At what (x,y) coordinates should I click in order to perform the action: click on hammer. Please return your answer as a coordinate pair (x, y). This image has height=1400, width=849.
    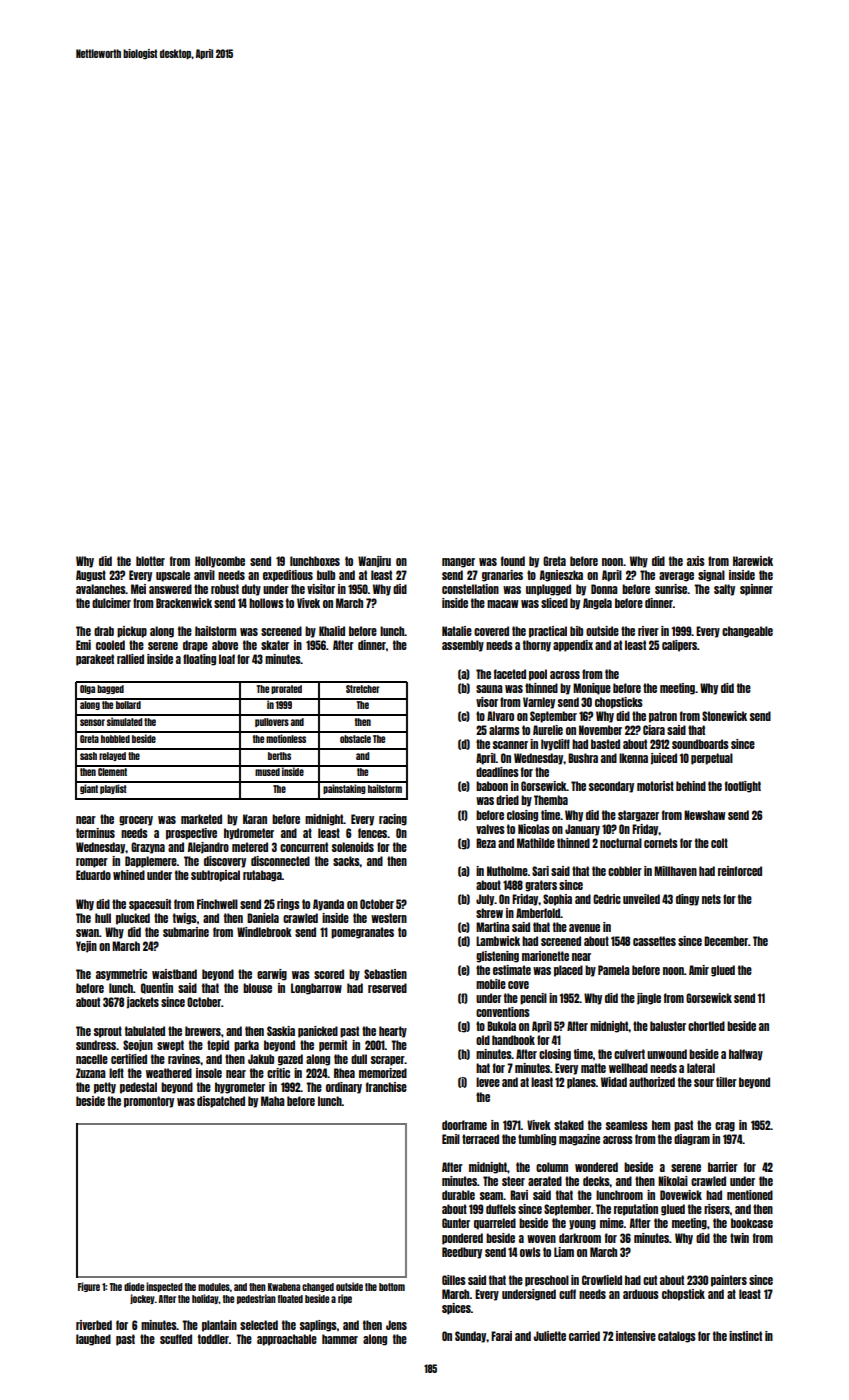
    Looking at the image, I should click on (340, 1339).
